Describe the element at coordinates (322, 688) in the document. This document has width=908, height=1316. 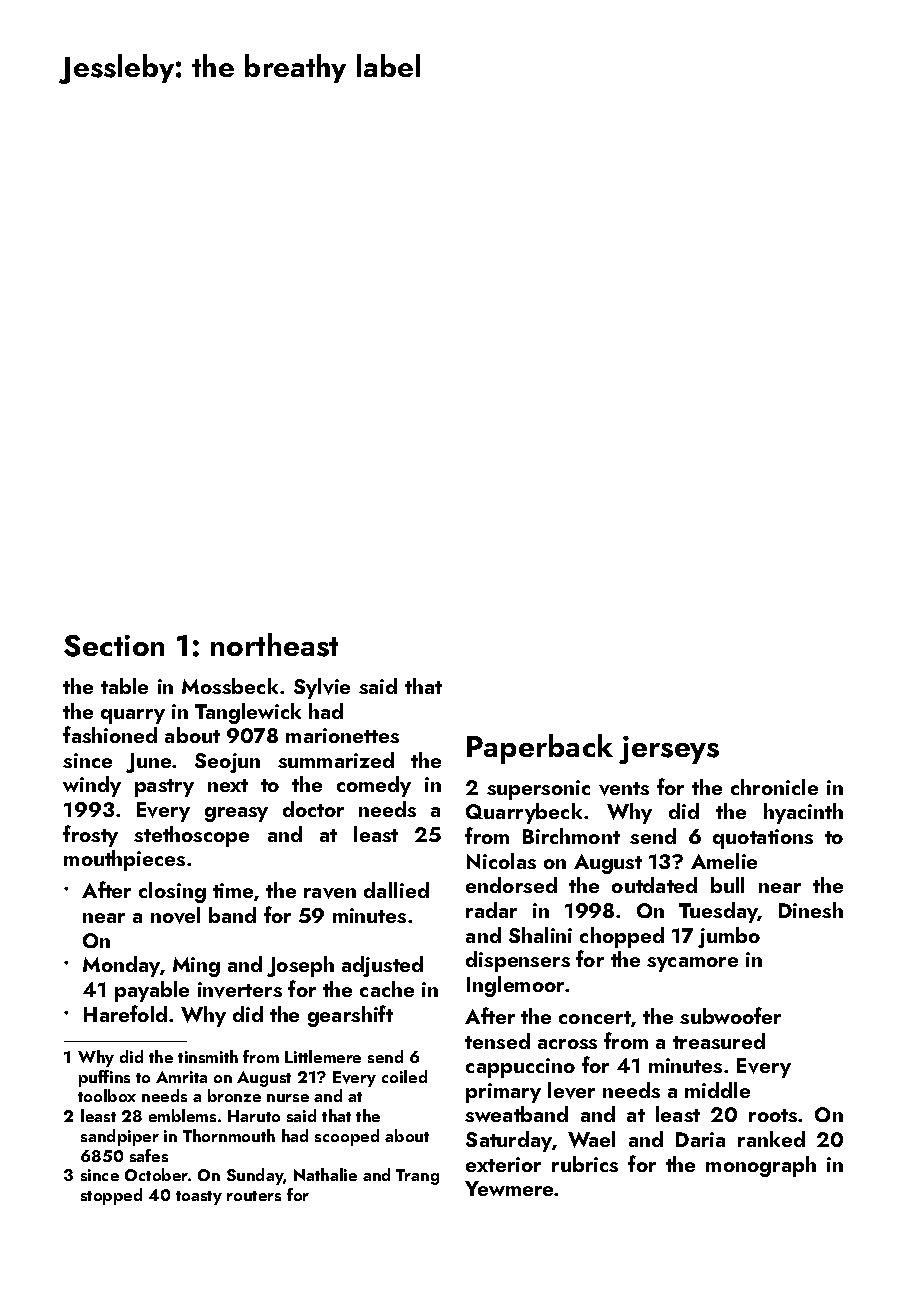
I see `Sylvie` at that location.
